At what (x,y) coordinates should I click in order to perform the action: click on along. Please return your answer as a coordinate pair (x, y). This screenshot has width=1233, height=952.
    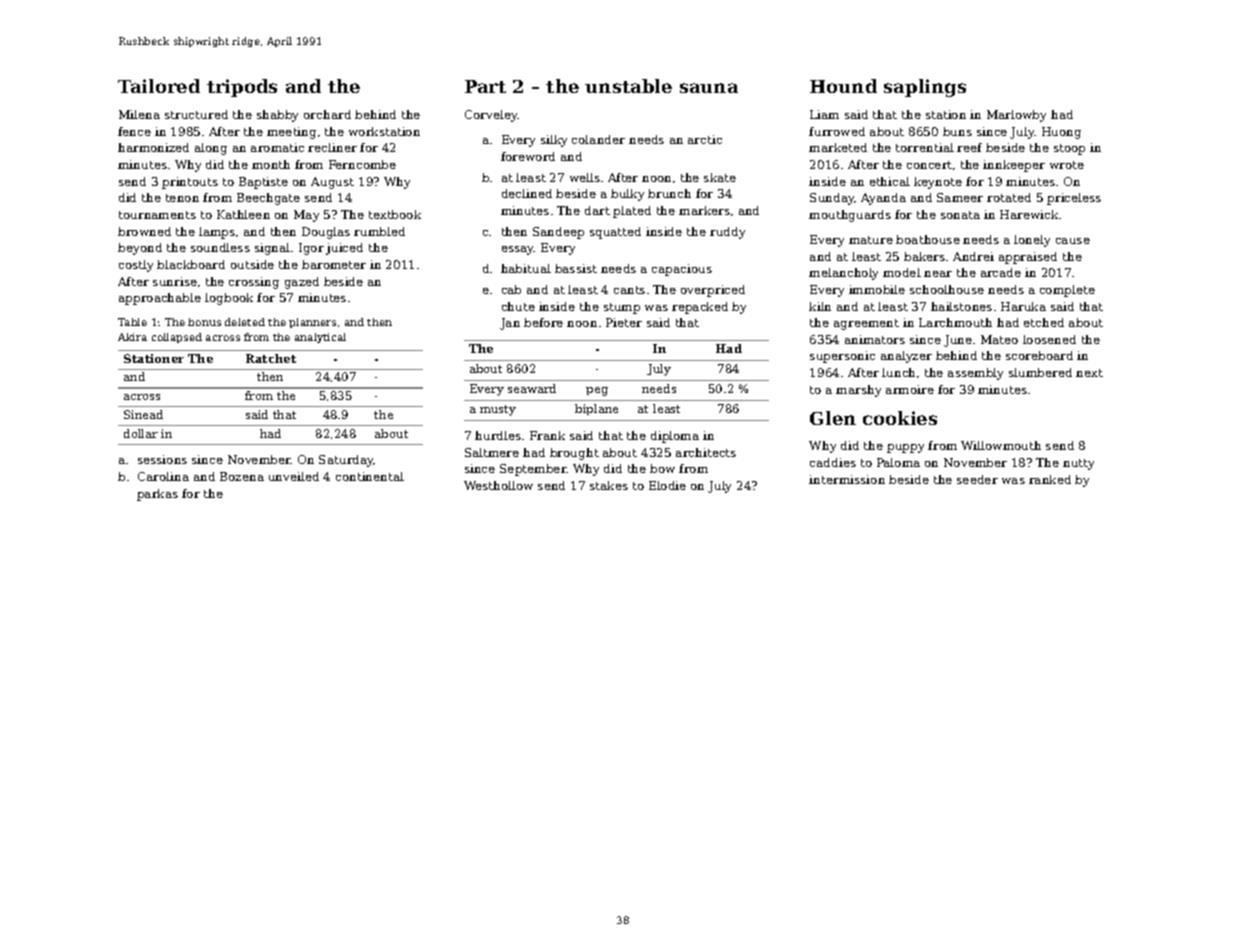
    Looking at the image, I should click on (211, 149).
